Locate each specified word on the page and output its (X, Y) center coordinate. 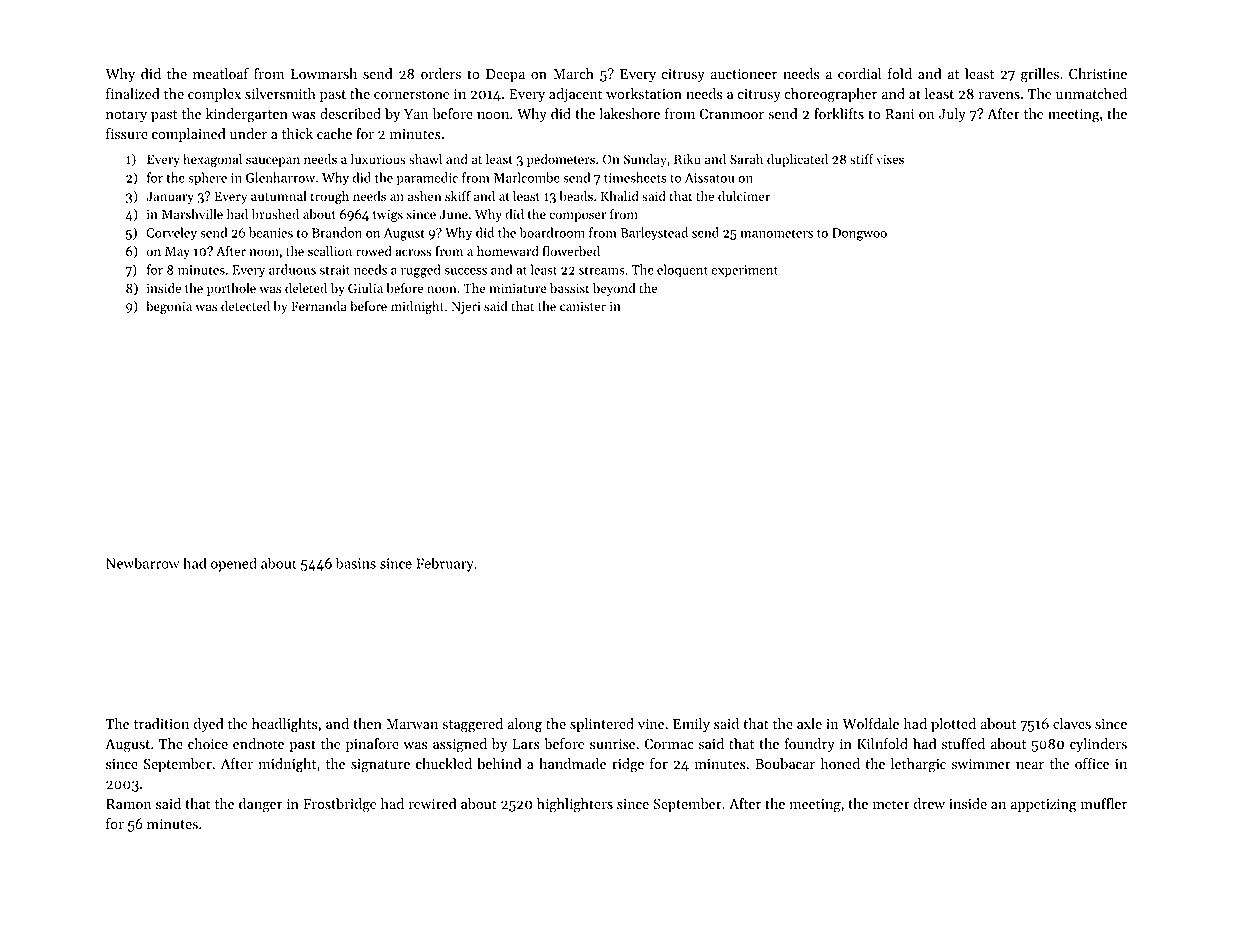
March (573, 74)
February (445, 564)
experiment (745, 271)
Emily (691, 725)
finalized (133, 94)
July (952, 115)
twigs (388, 215)
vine (651, 724)
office (1092, 764)
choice (208, 744)
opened (234, 564)
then (367, 724)
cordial (859, 74)
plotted (953, 725)
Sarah (746, 159)
